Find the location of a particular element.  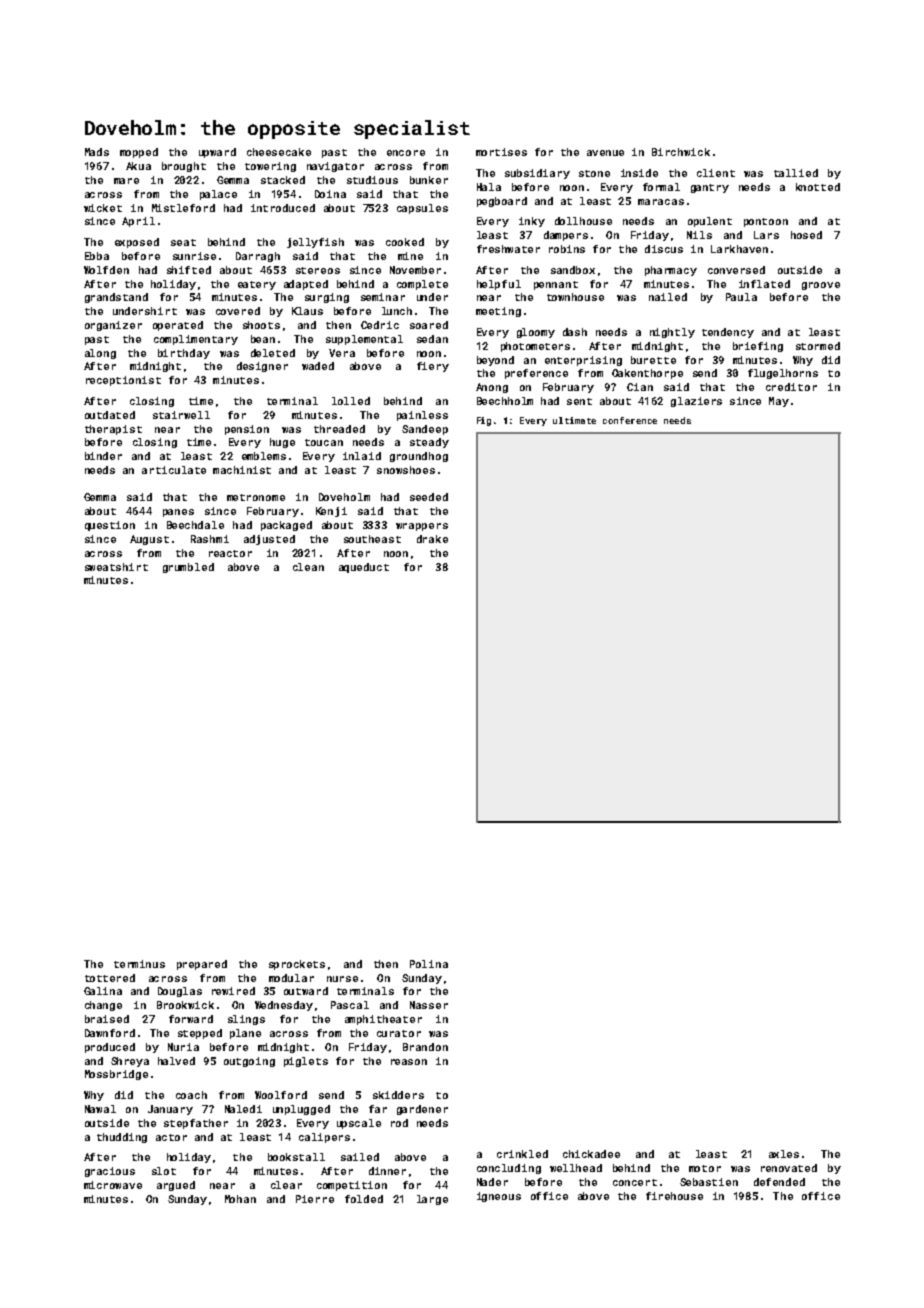

freshwater is located at coordinates (508, 249).
